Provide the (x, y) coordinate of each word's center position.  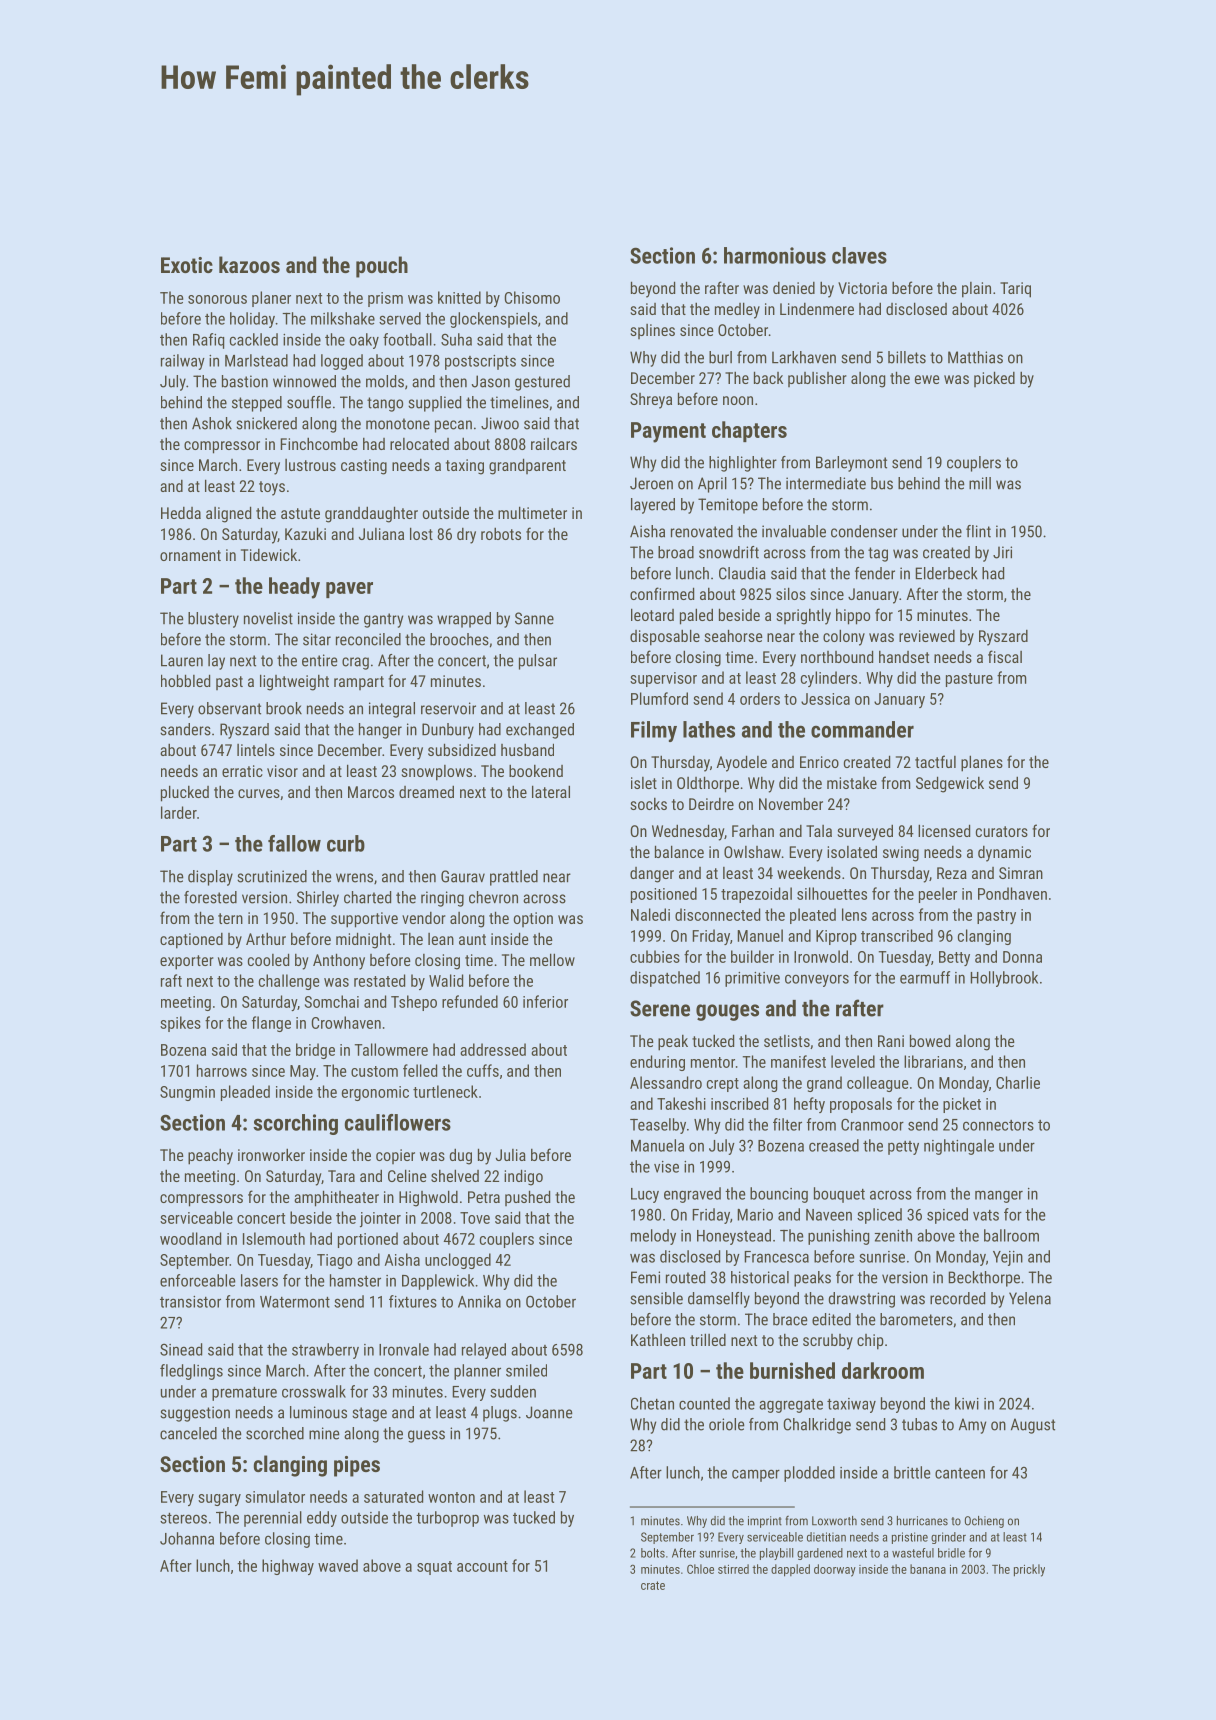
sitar (317, 639)
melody (653, 1237)
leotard (652, 614)
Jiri (1002, 552)
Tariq (1015, 290)
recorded (957, 1298)
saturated (393, 1496)
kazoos (249, 264)
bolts (653, 1553)
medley (737, 310)
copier (395, 1156)
